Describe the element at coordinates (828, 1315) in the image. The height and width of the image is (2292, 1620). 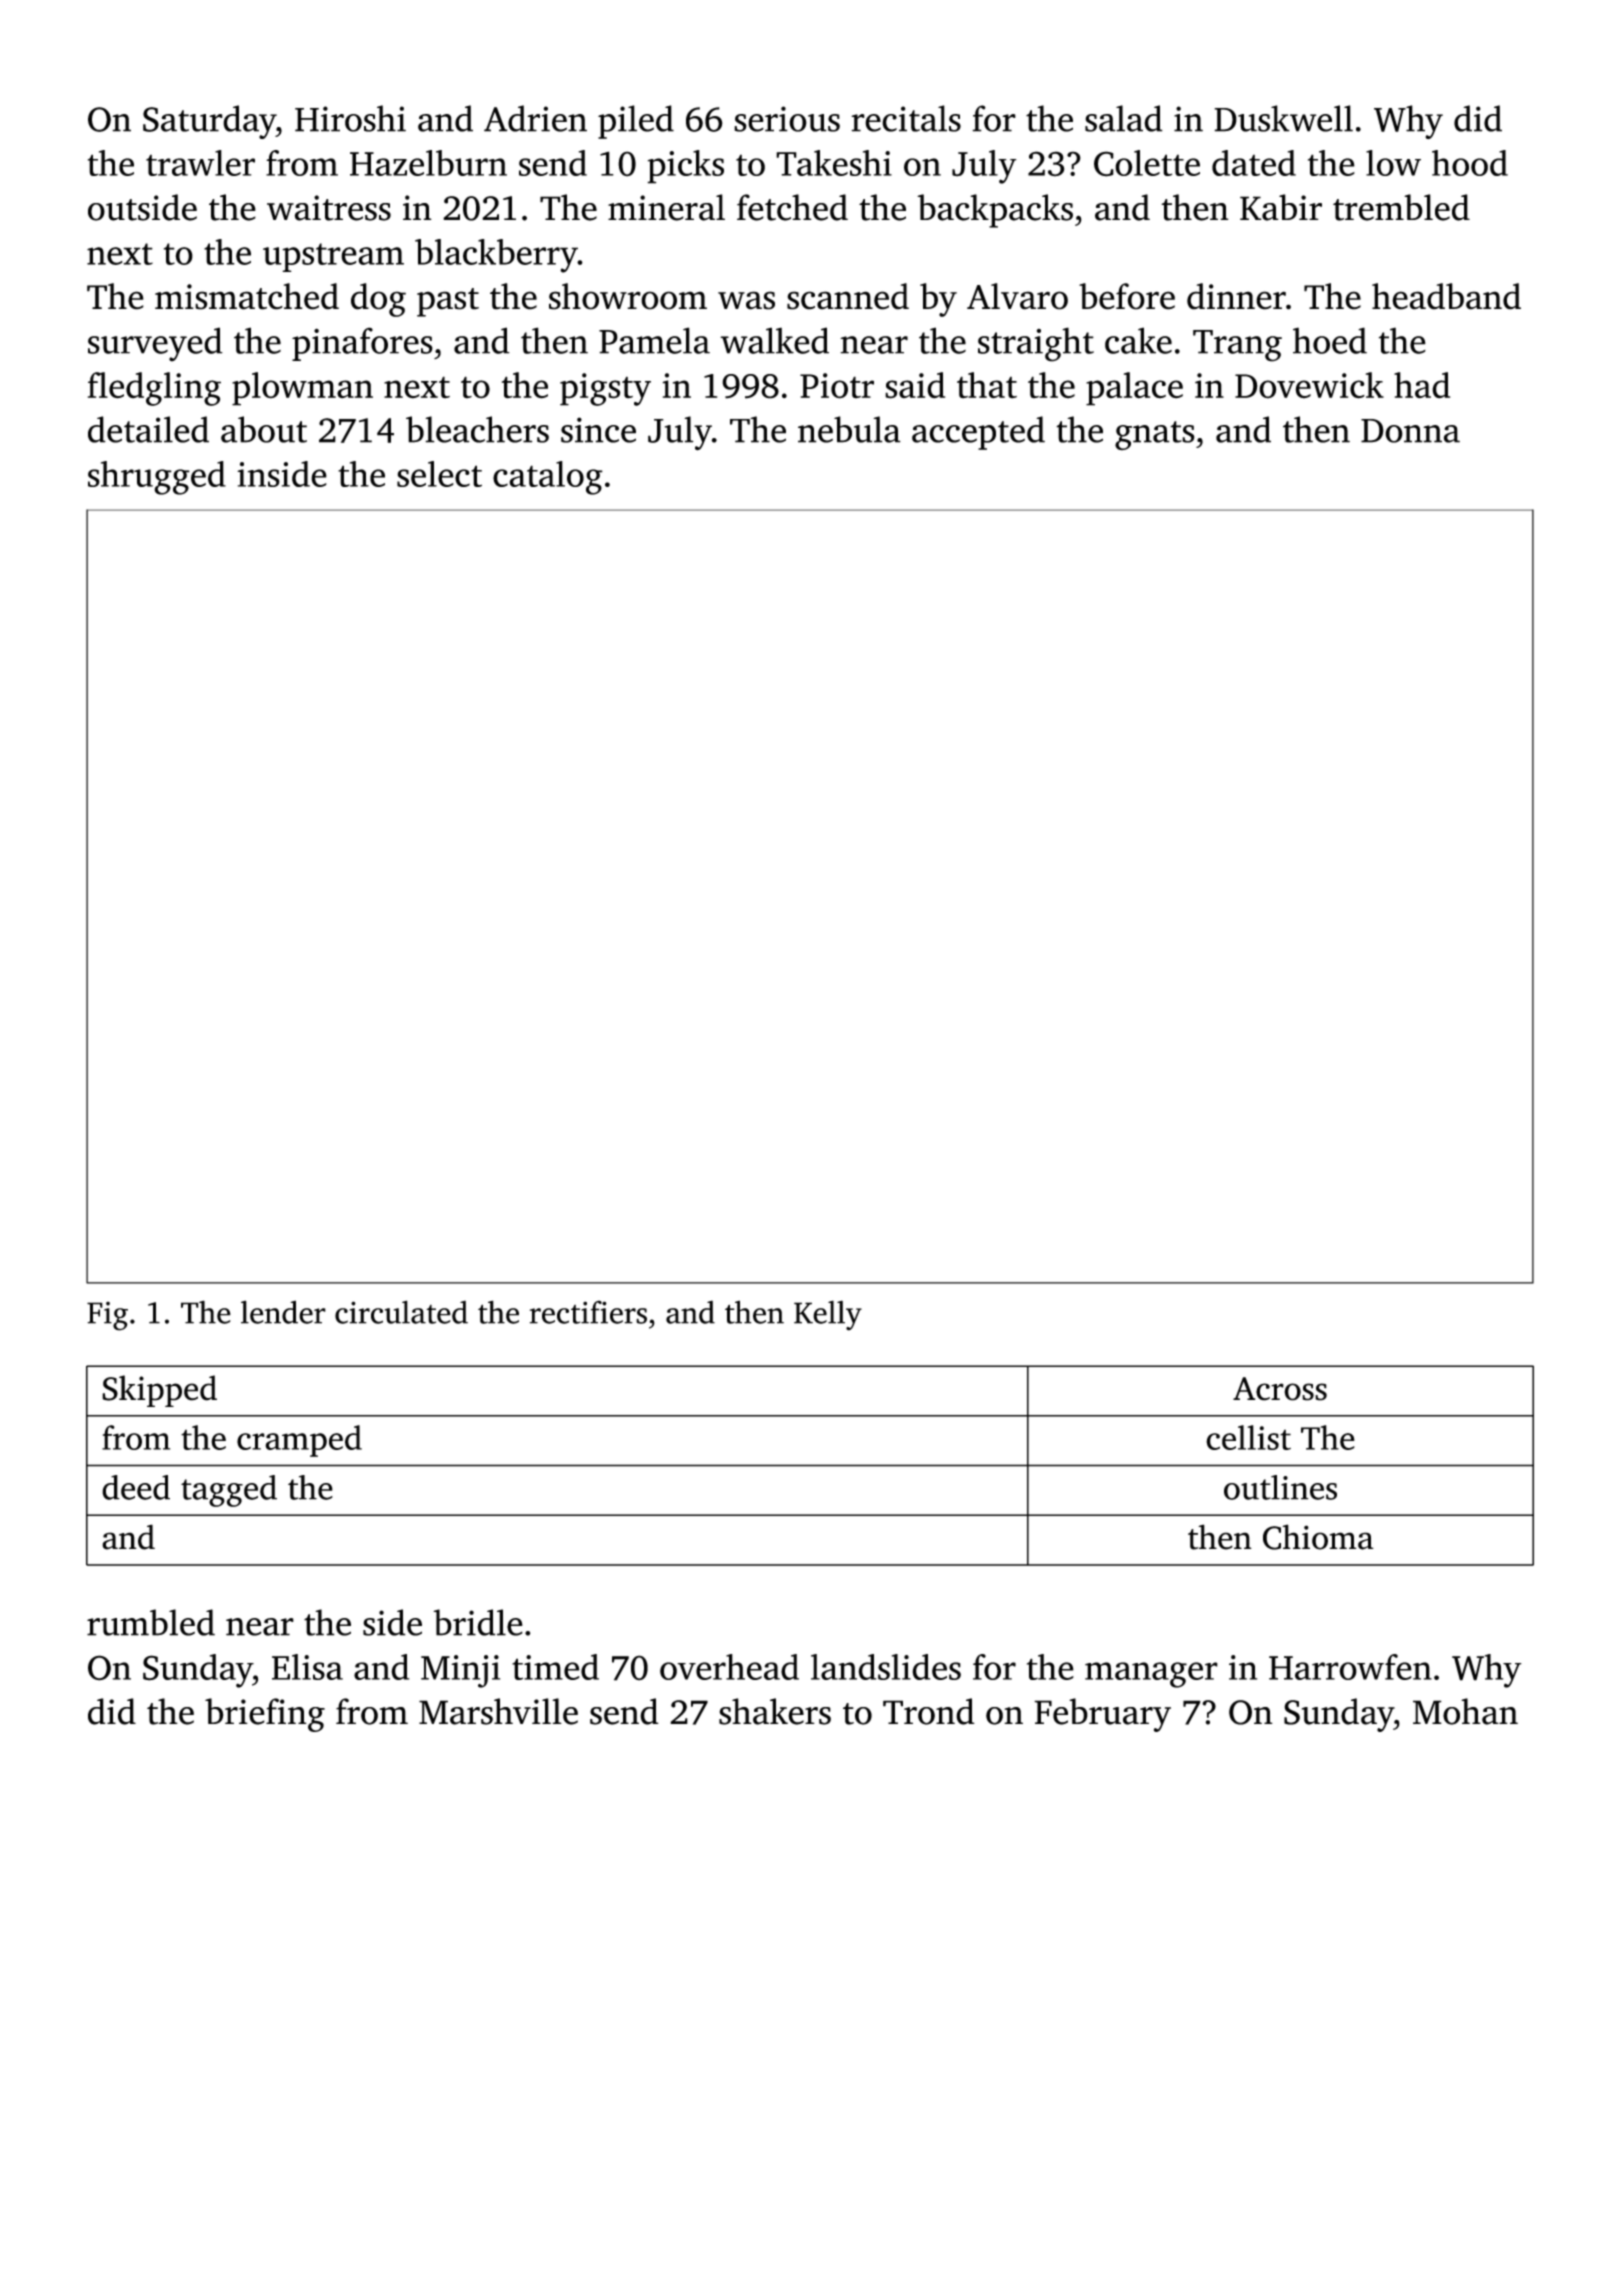
I see `Kelly` at that location.
